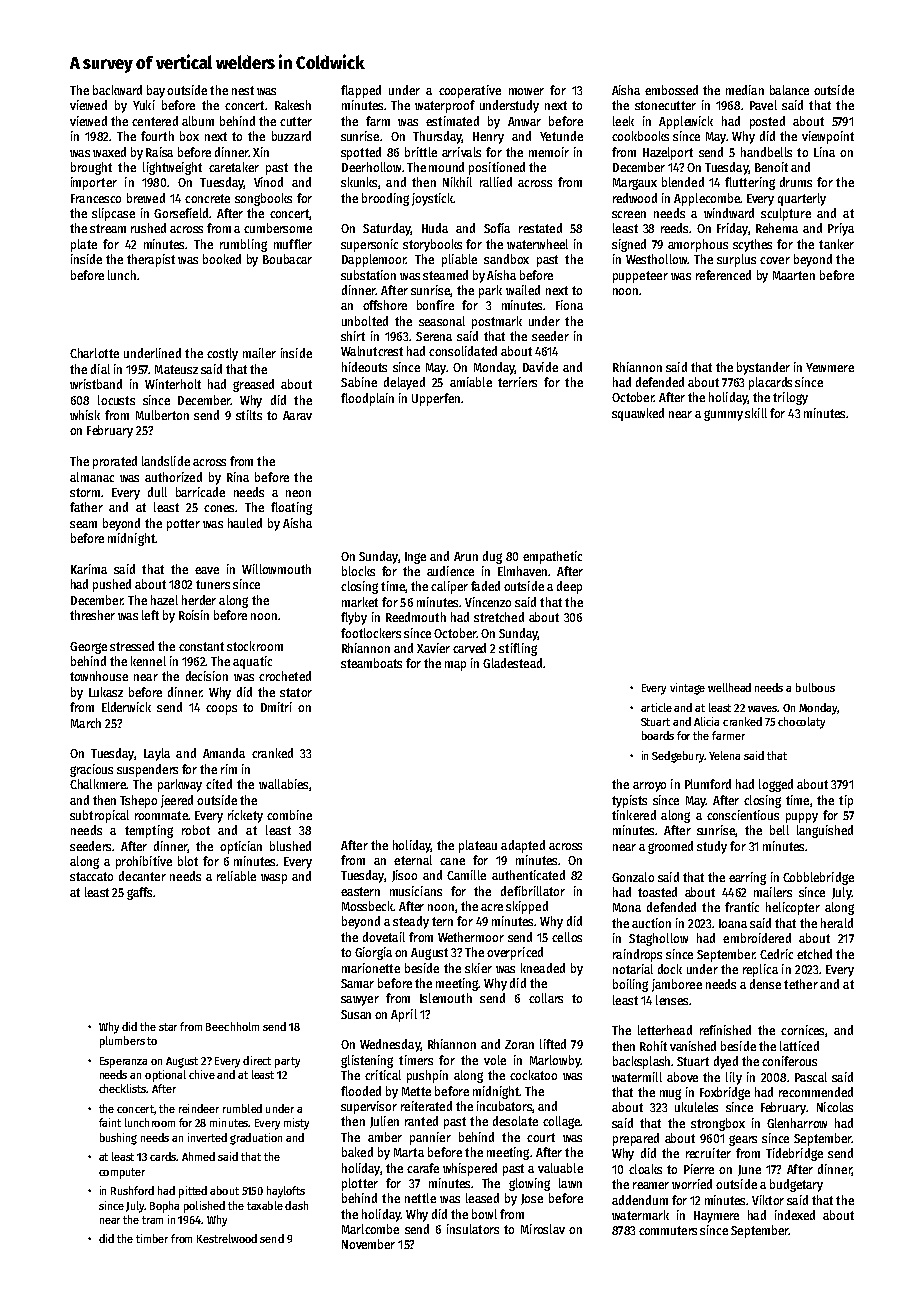 The image size is (924, 1308). I want to click on backward, so click(117, 90).
